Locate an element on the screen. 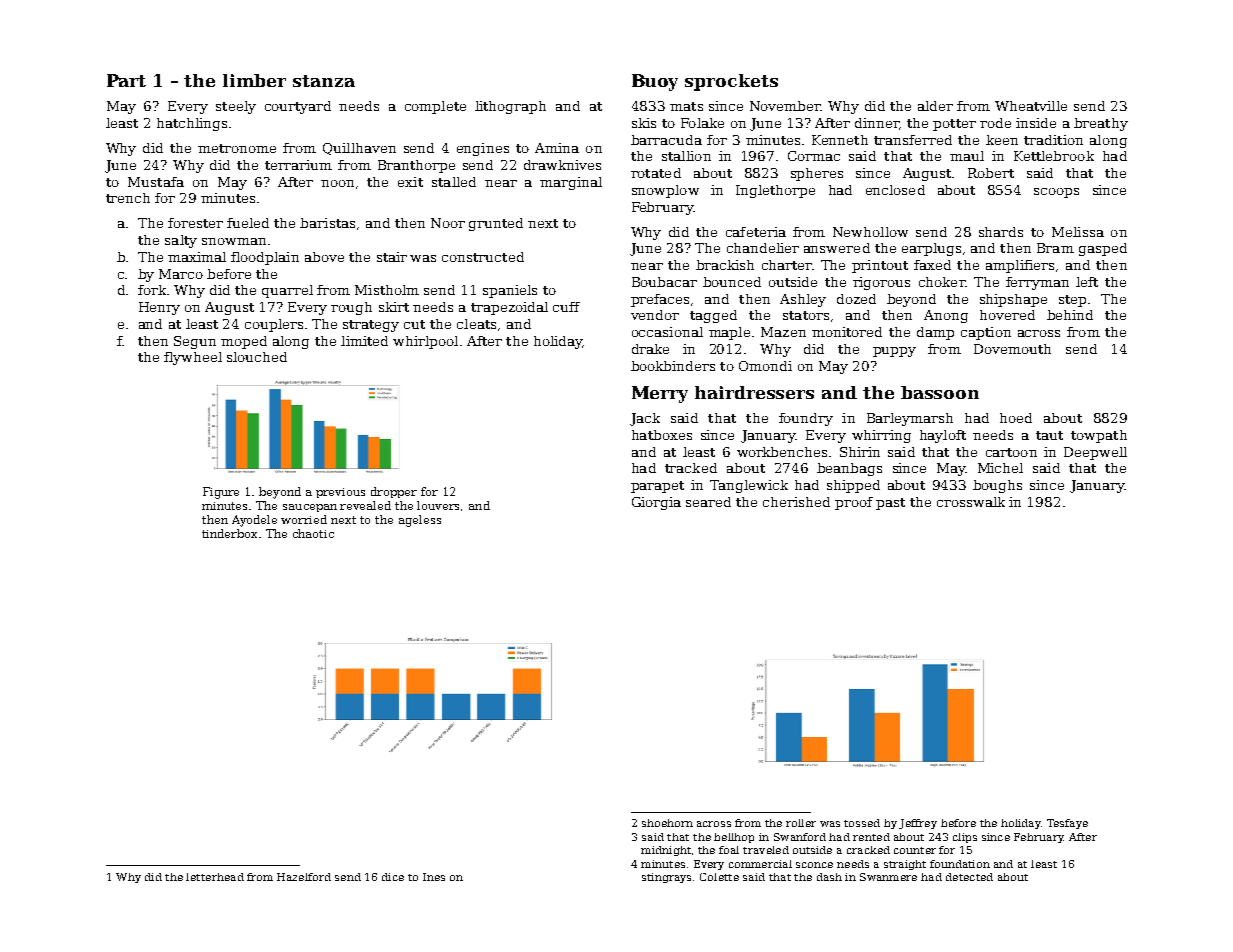  limited is located at coordinates (364, 341).
